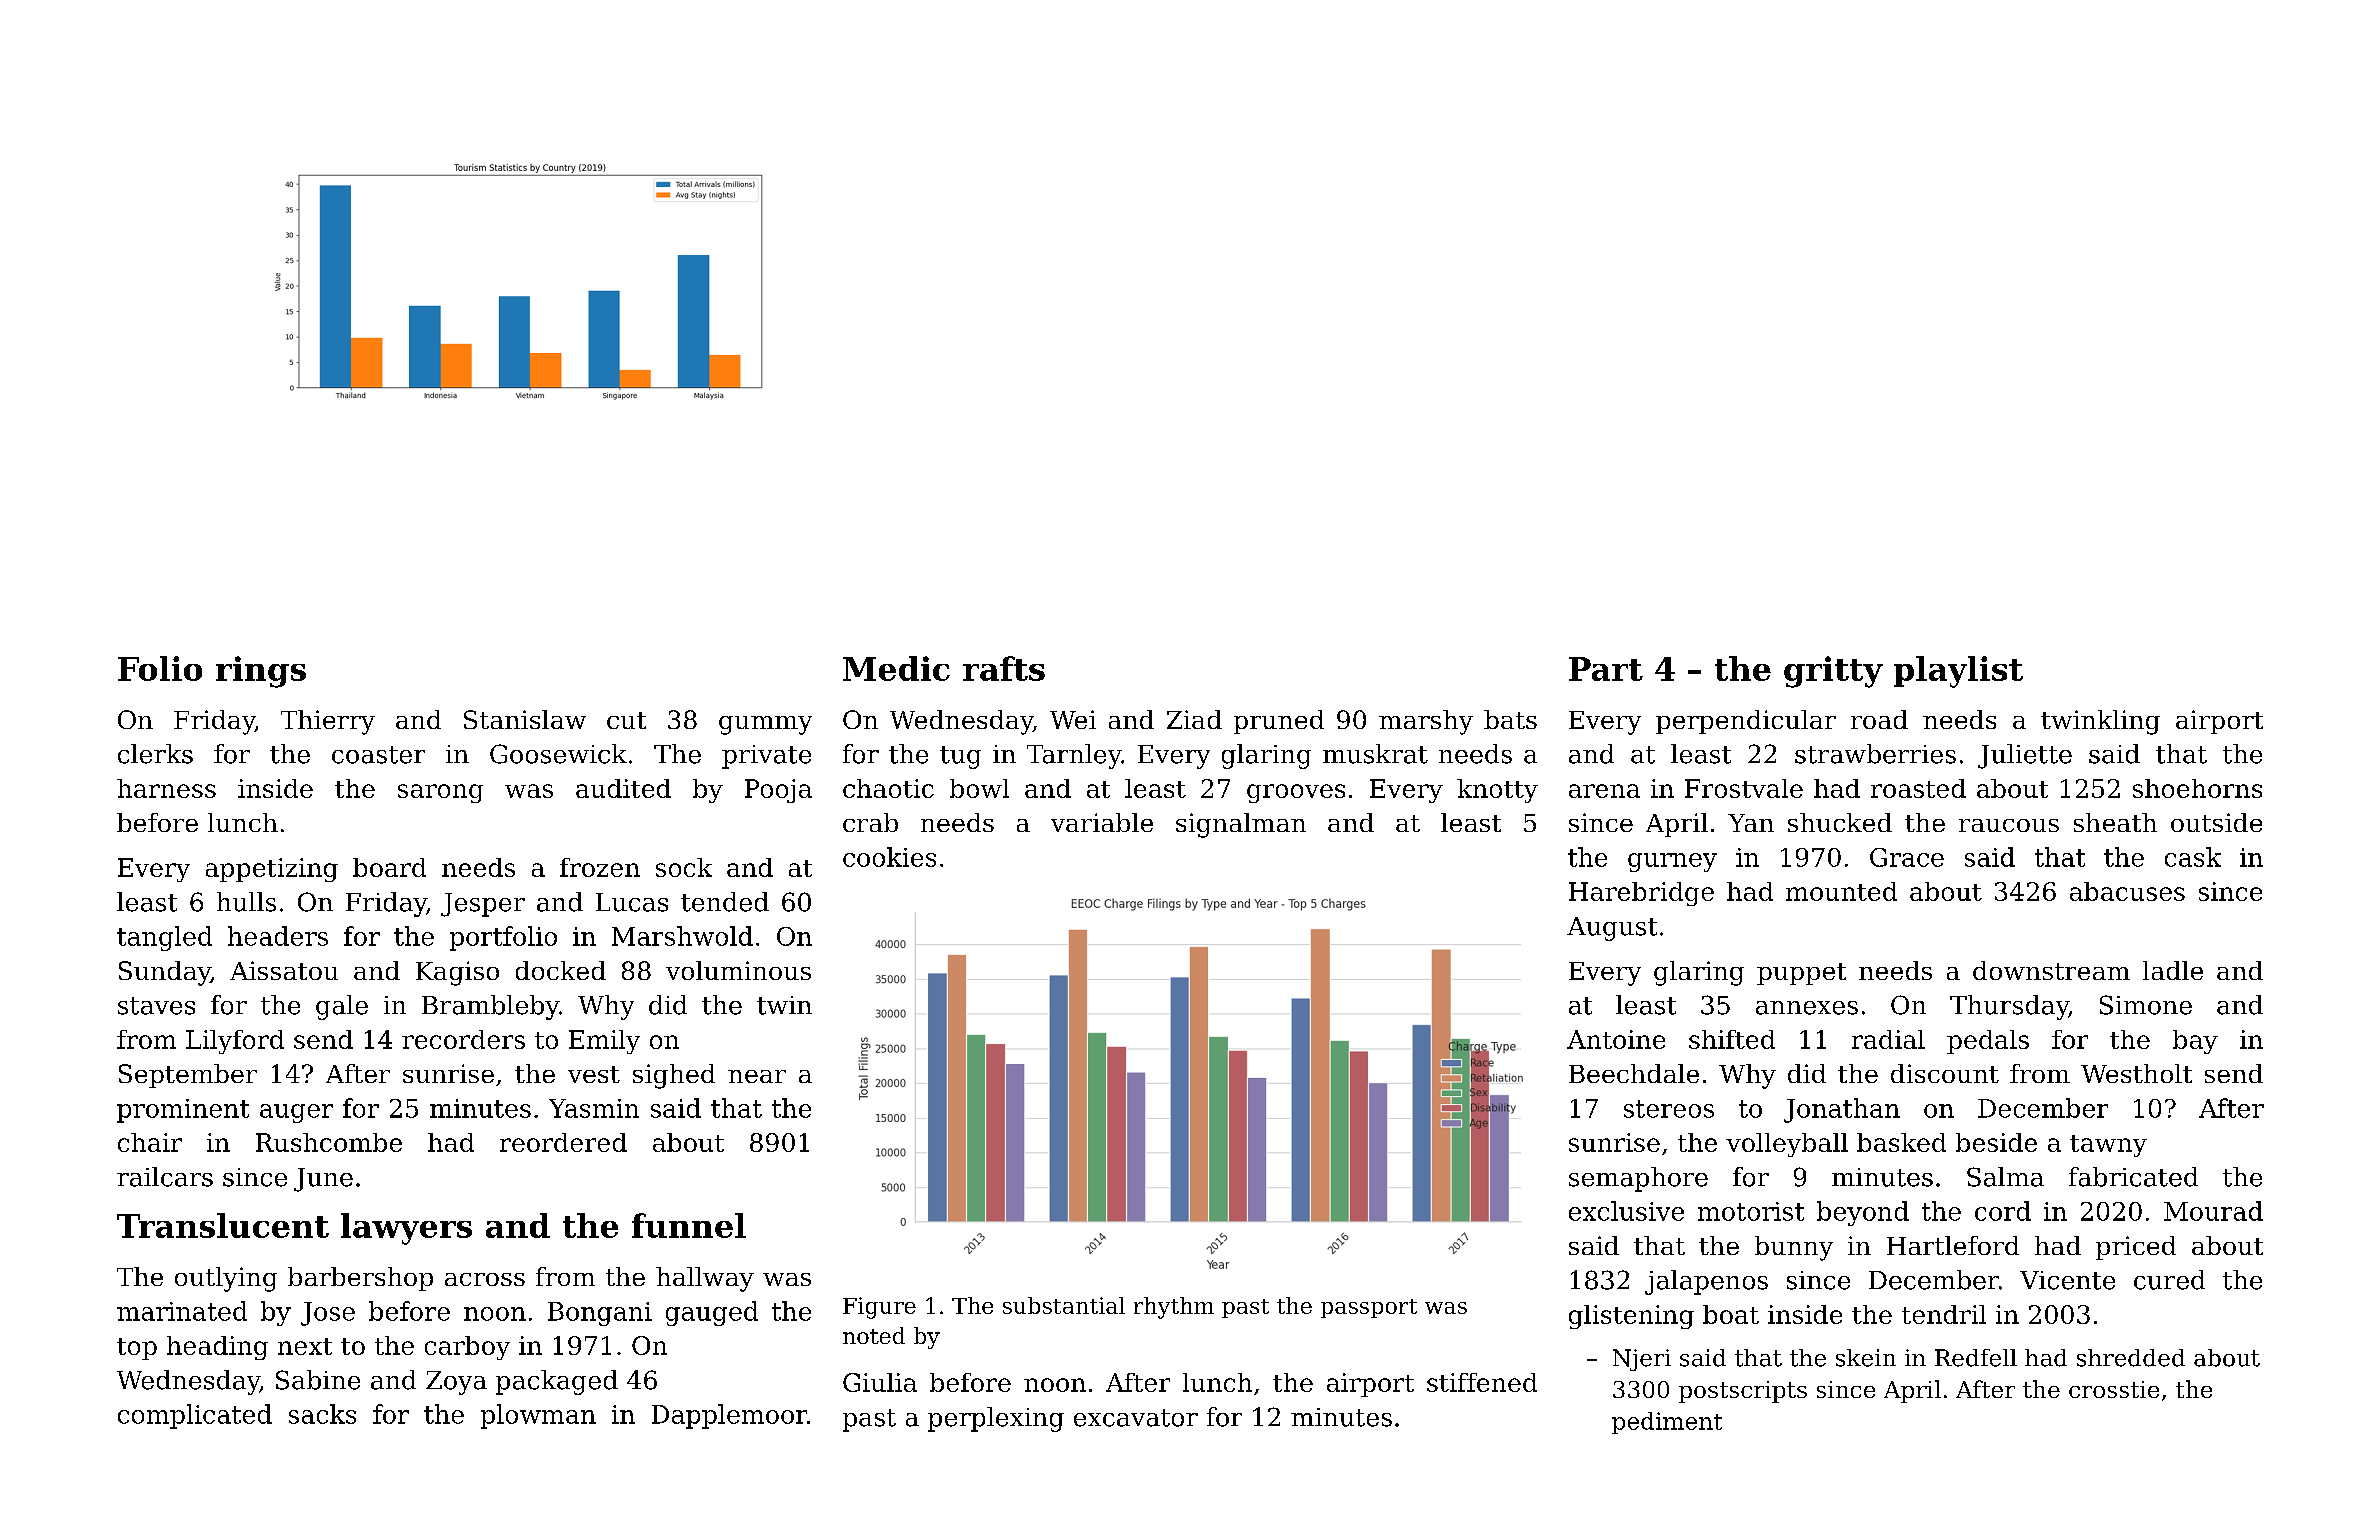  Describe the element at coordinates (1958, 672) in the screenshot. I see `playlist` at that location.
